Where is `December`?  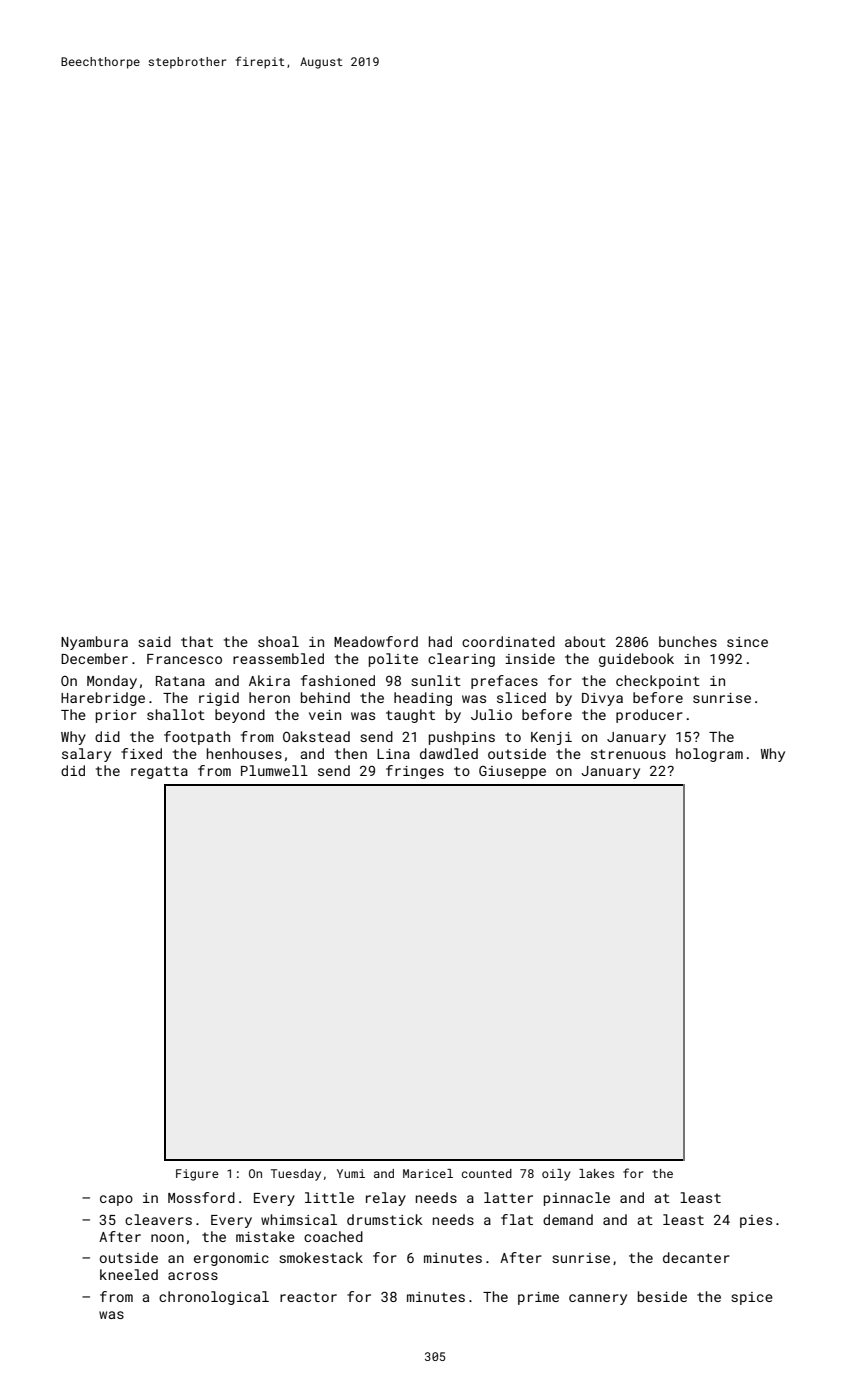 December is located at coordinates (94, 658).
